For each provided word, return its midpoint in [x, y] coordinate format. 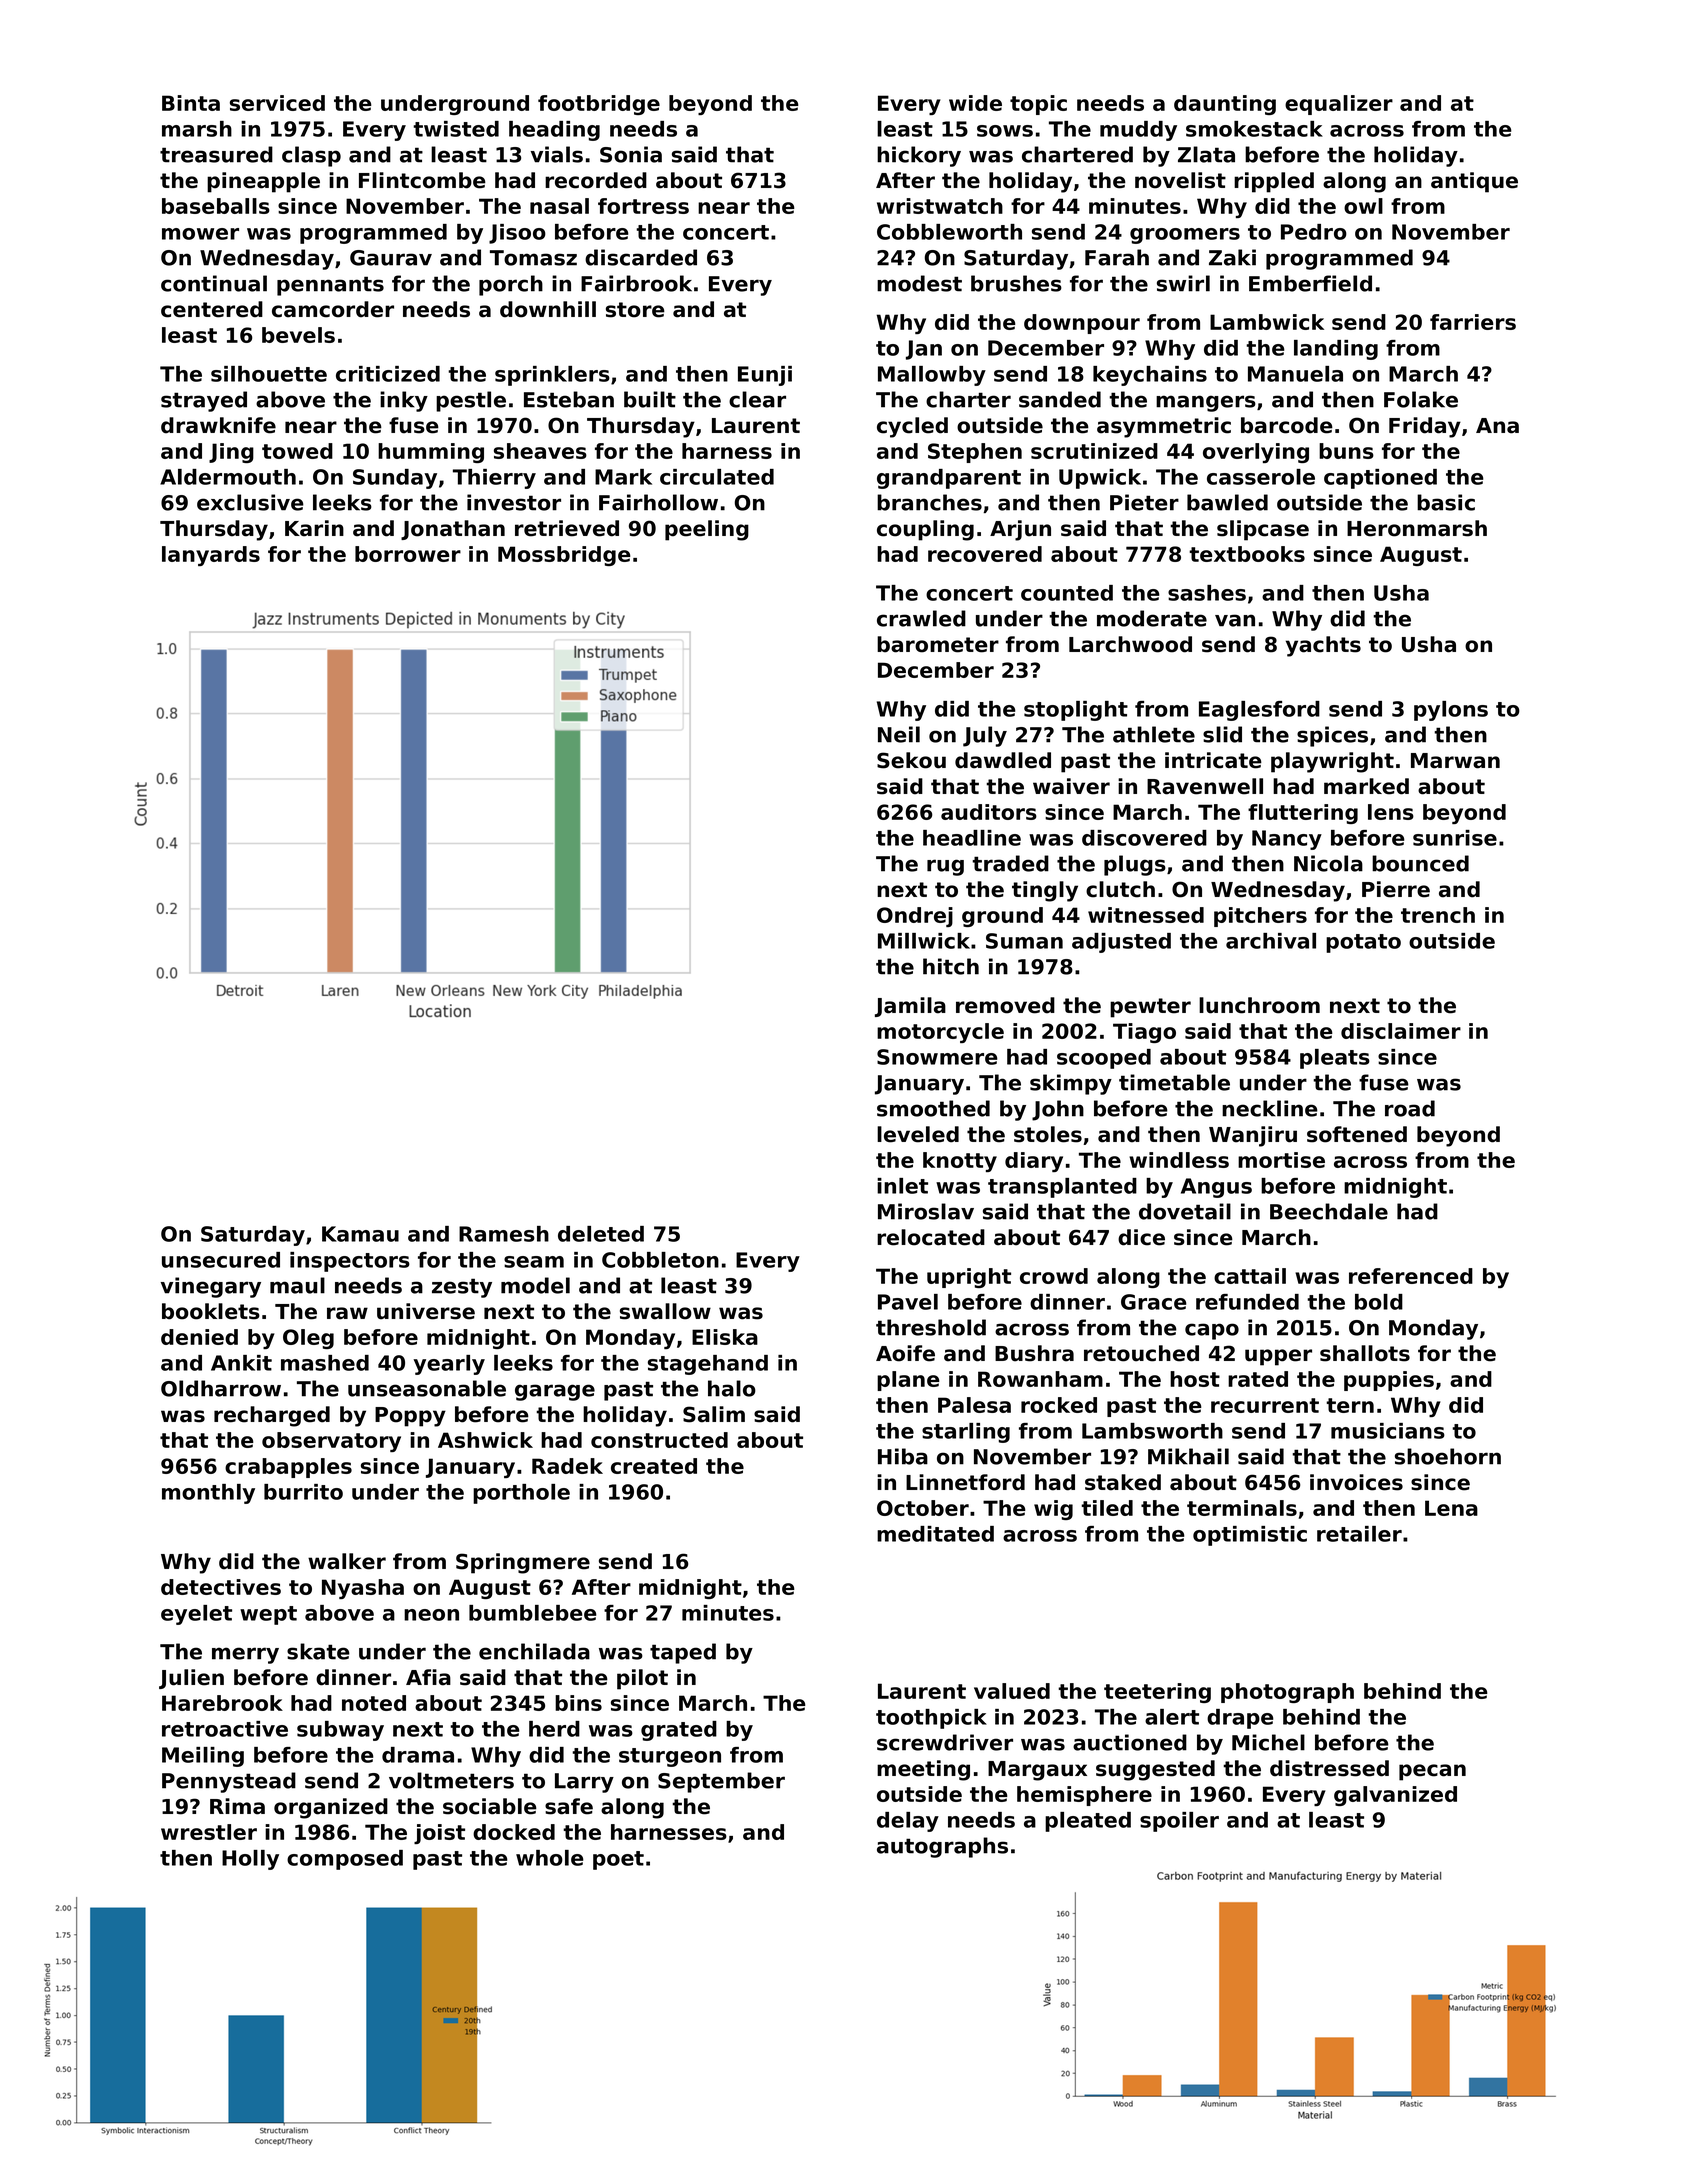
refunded [1247, 1302]
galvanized [1395, 1796]
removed [1005, 1005]
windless [1179, 1160]
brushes [1016, 283]
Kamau [360, 1234]
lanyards [211, 556]
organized [331, 1808]
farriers [1473, 322]
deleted [601, 1234]
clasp [311, 156]
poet [618, 1860]
